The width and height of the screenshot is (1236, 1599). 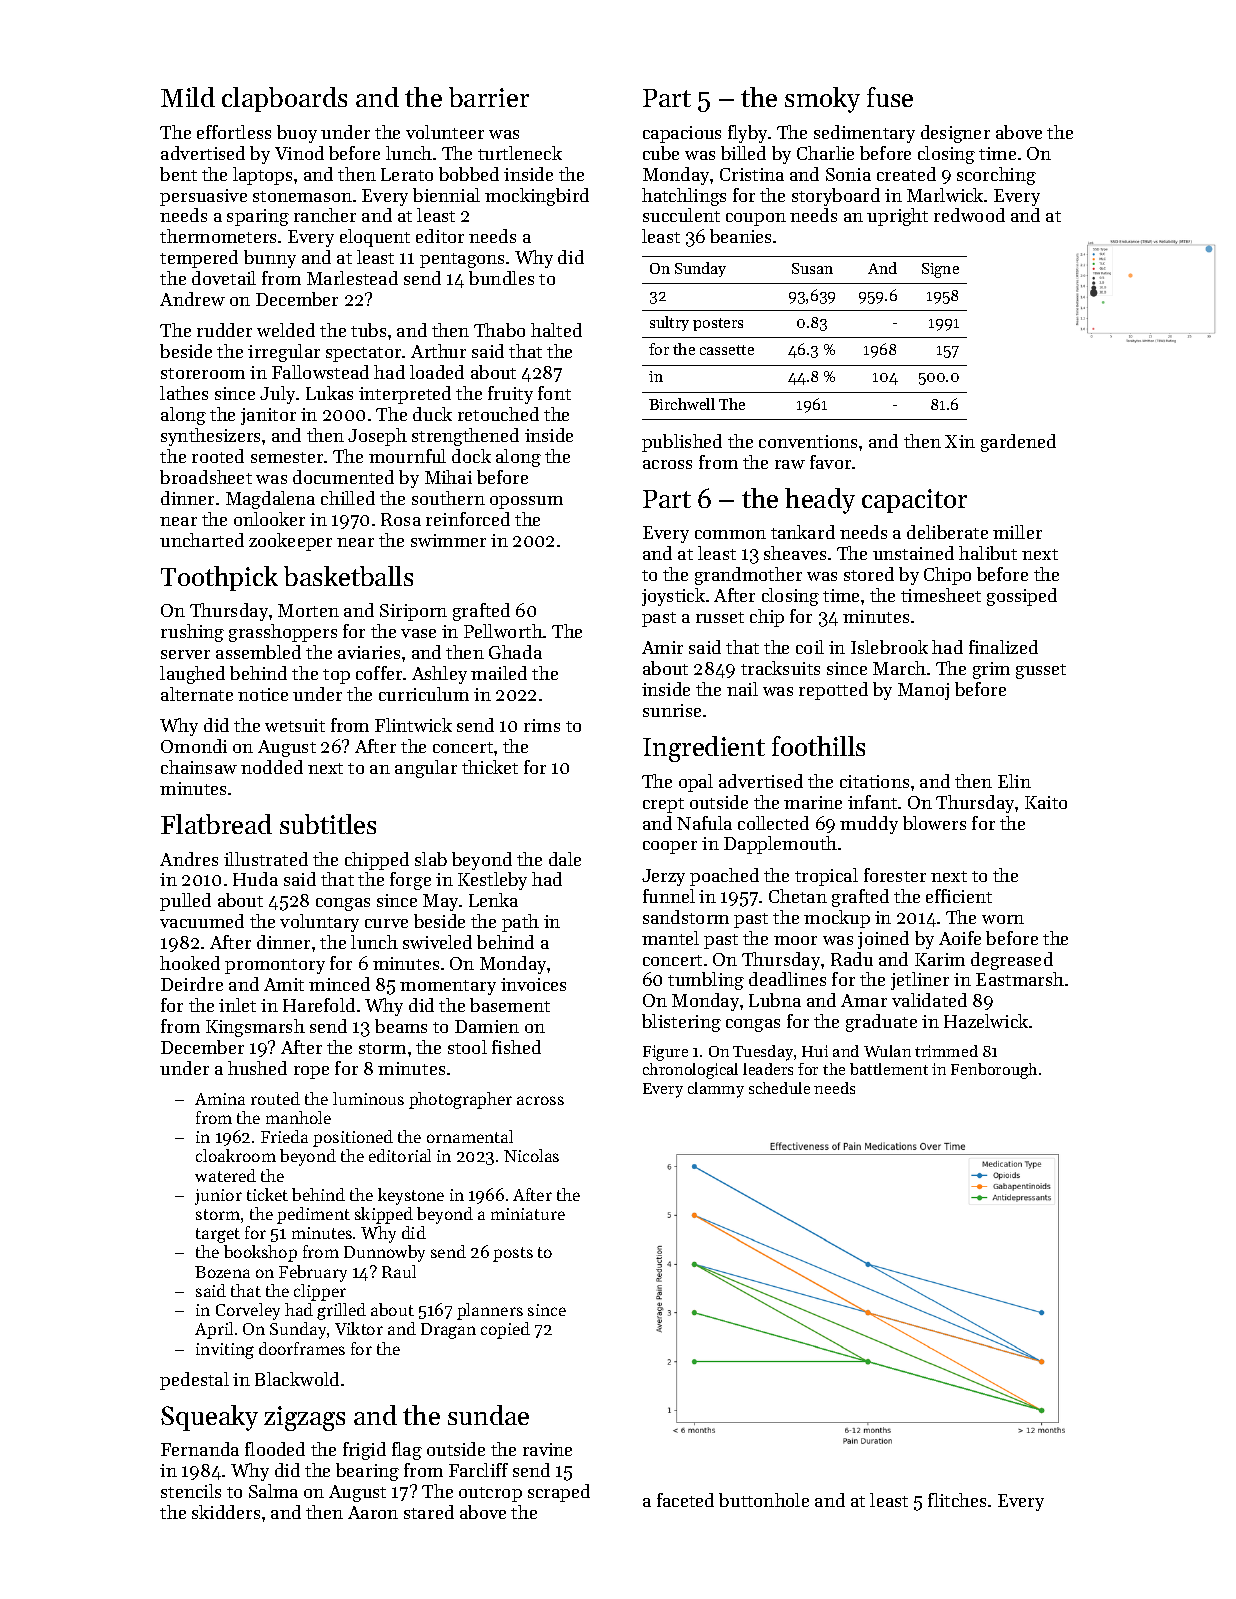 I want to click on blowers, so click(x=934, y=823).
